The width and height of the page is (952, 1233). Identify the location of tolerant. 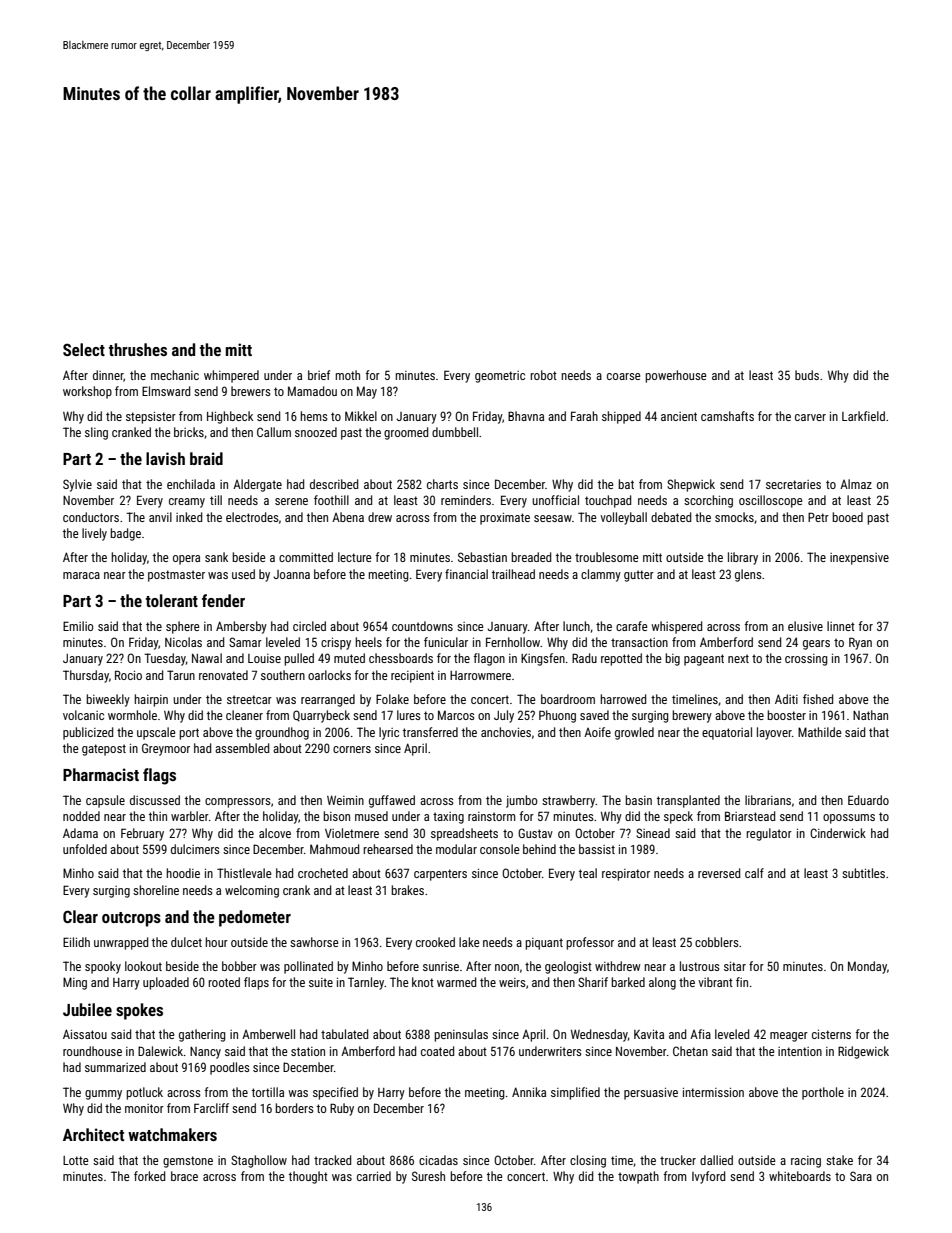
(172, 600).
